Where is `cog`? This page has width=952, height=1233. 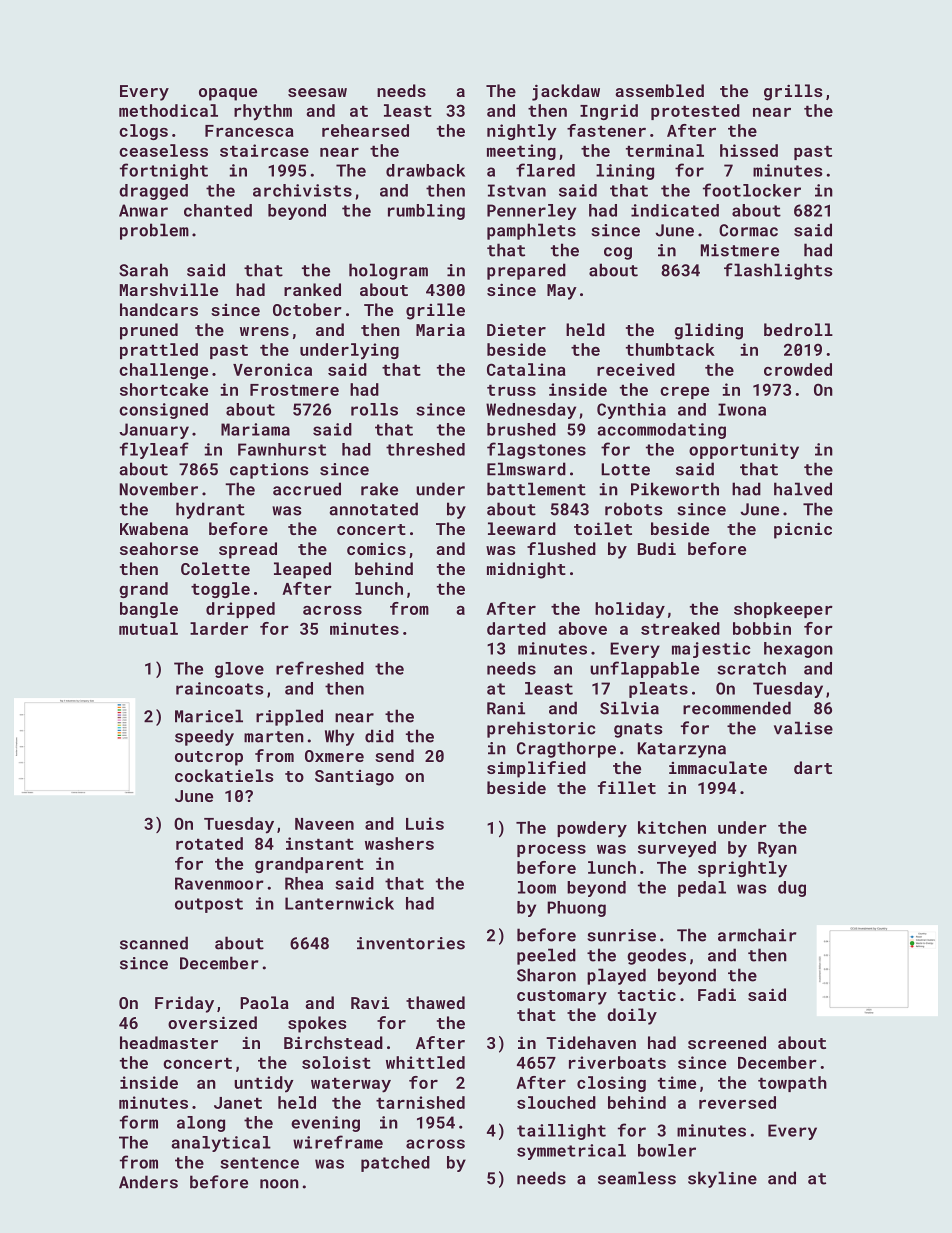
cog is located at coordinates (618, 253).
